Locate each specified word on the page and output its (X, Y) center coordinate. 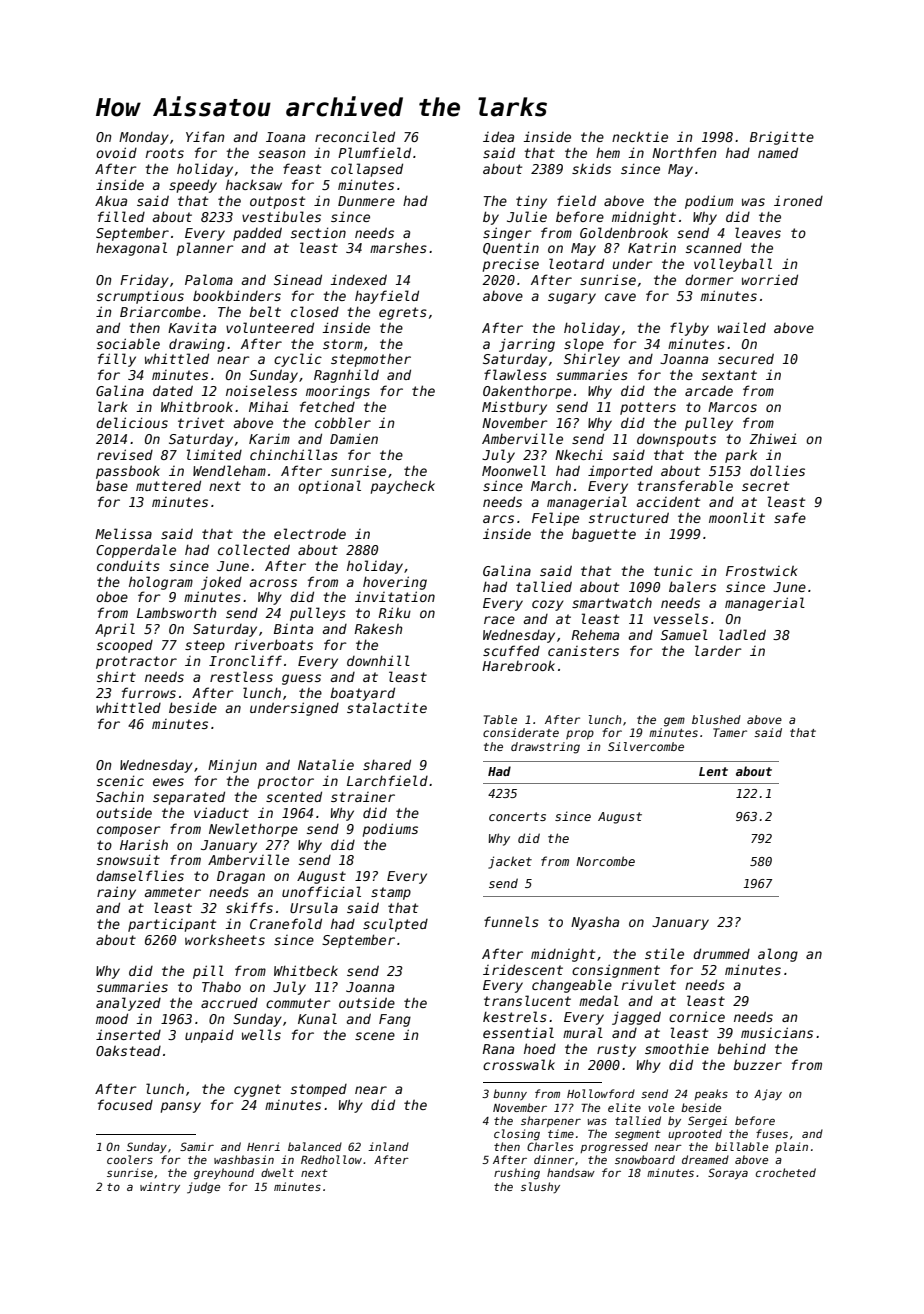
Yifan (205, 136)
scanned (714, 248)
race (499, 620)
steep (205, 646)
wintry (160, 1187)
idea (498, 136)
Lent (713, 771)
